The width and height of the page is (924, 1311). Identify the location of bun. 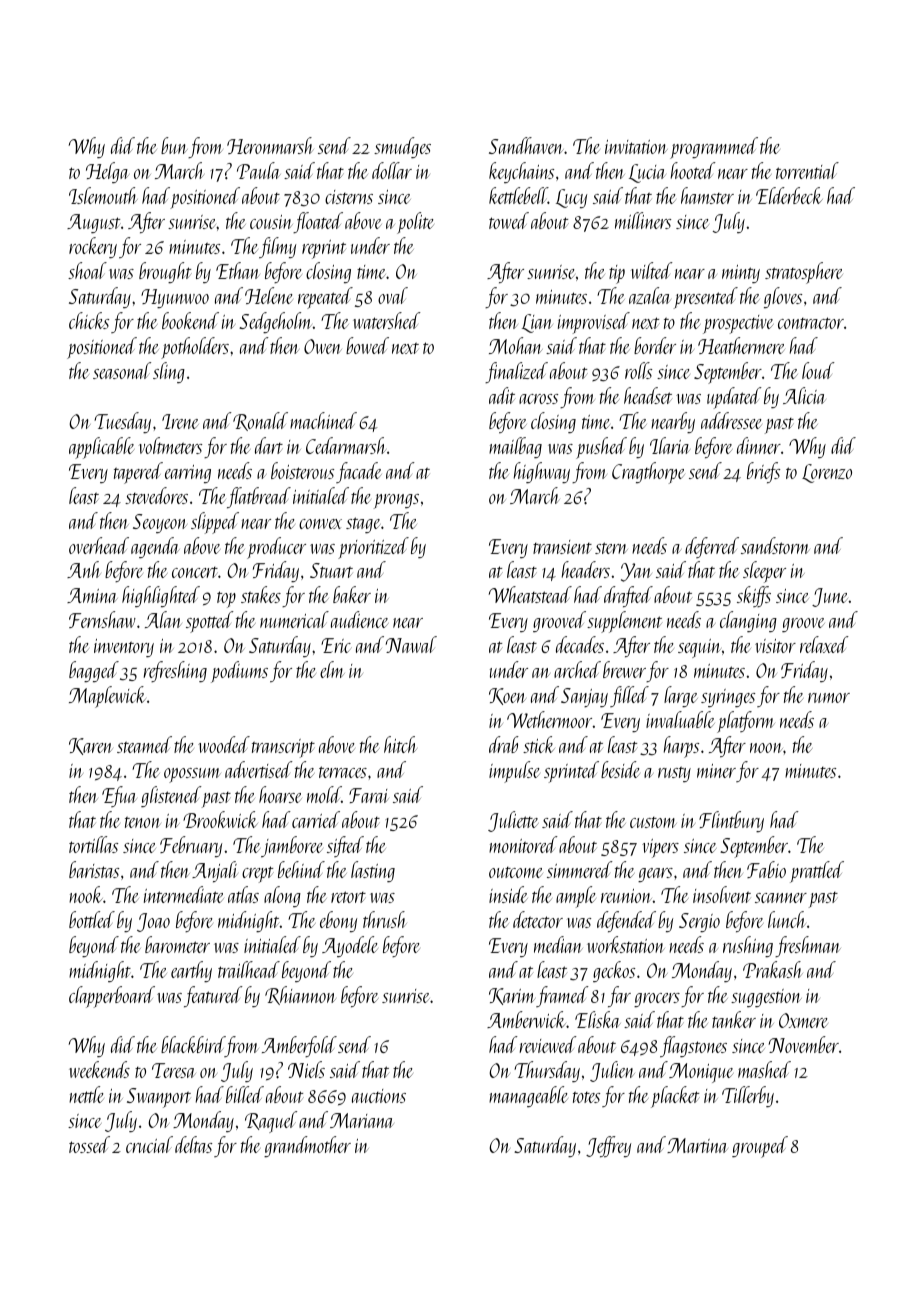
(174, 145).
